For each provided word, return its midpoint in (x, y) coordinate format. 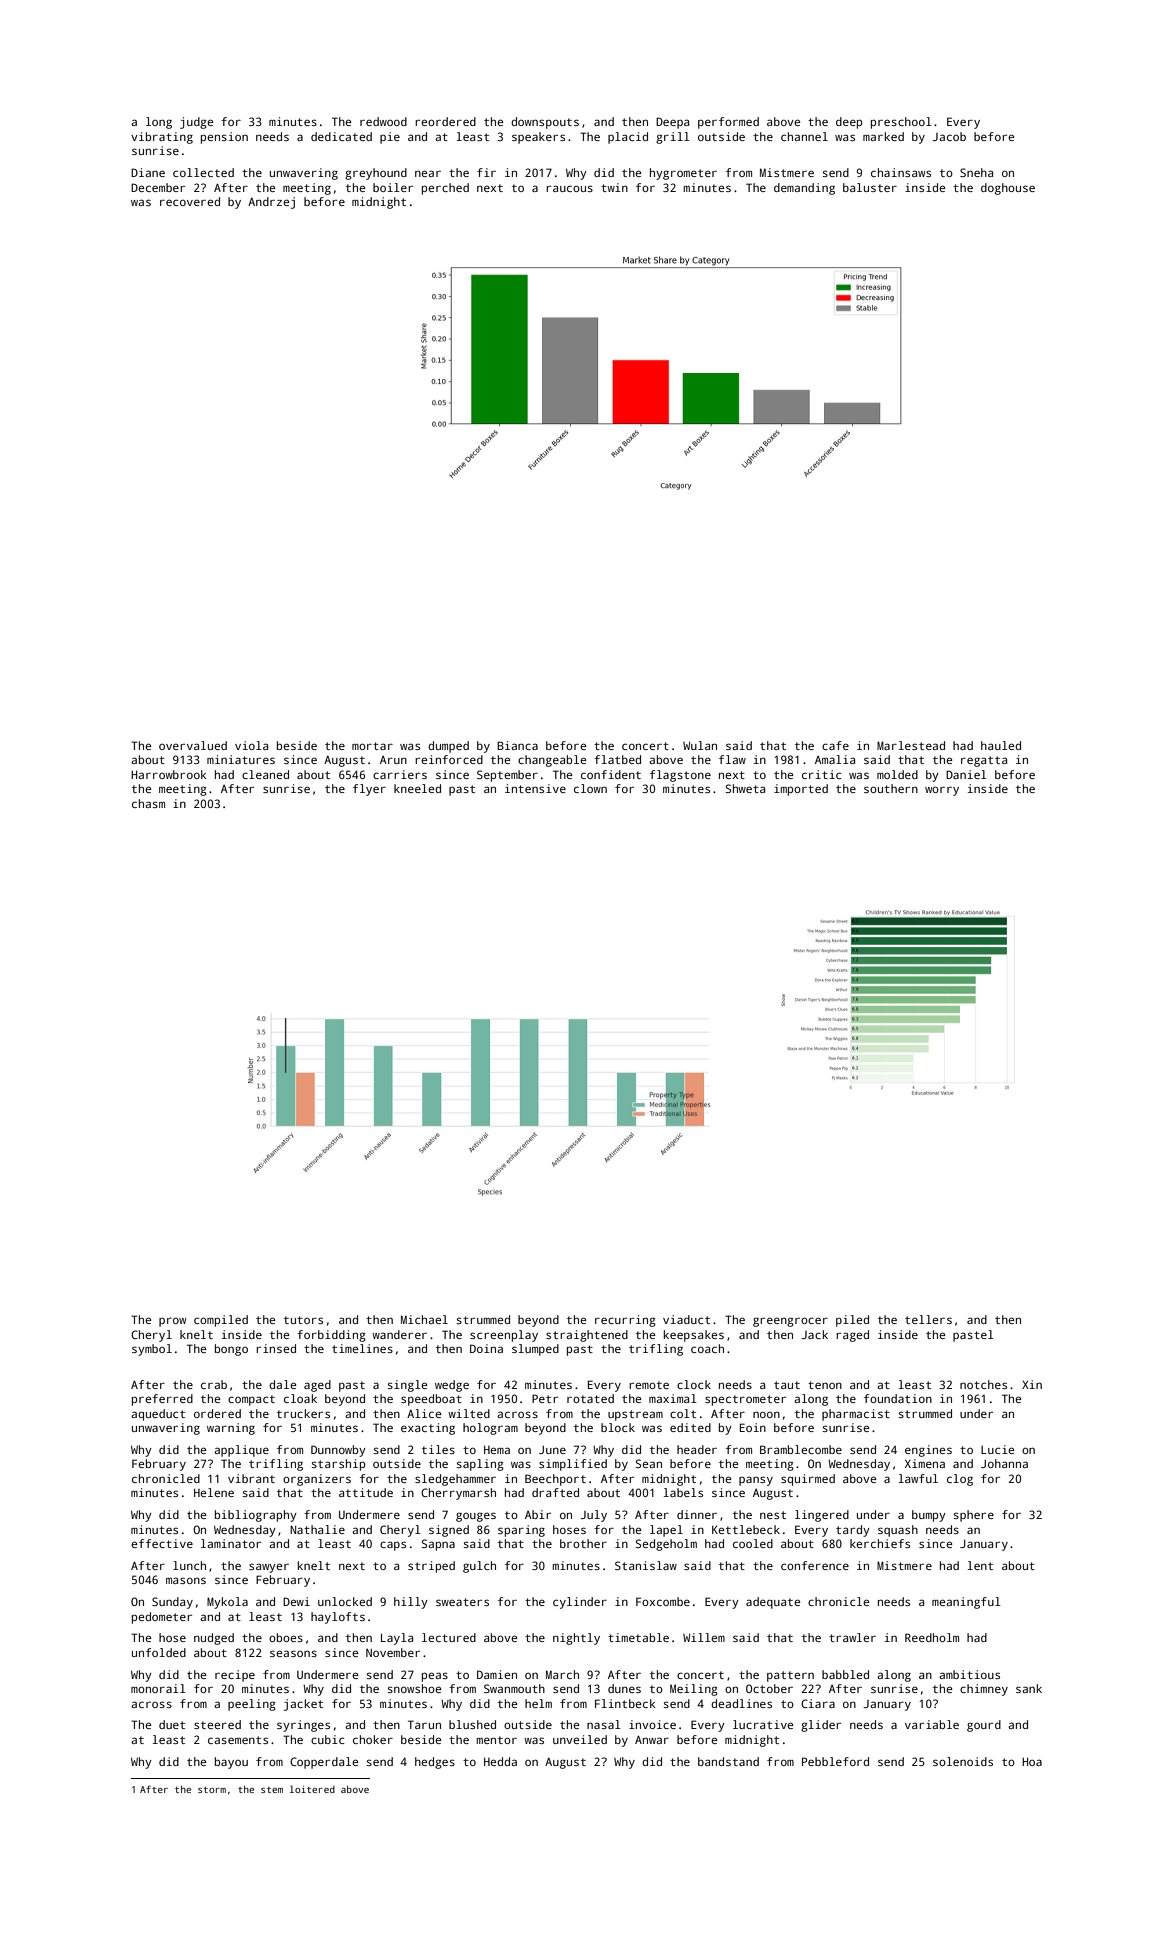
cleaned (265, 774)
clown (590, 788)
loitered (312, 1789)
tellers (928, 1319)
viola (251, 745)
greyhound (376, 174)
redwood (383, 121)
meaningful (966, 1603)
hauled (1001, 745)
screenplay (504, 1336)
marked (883, 136)
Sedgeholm (666, 1545)
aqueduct (158, 1415)
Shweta (745, 788)
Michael (424, 1319)
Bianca (517, 745)
